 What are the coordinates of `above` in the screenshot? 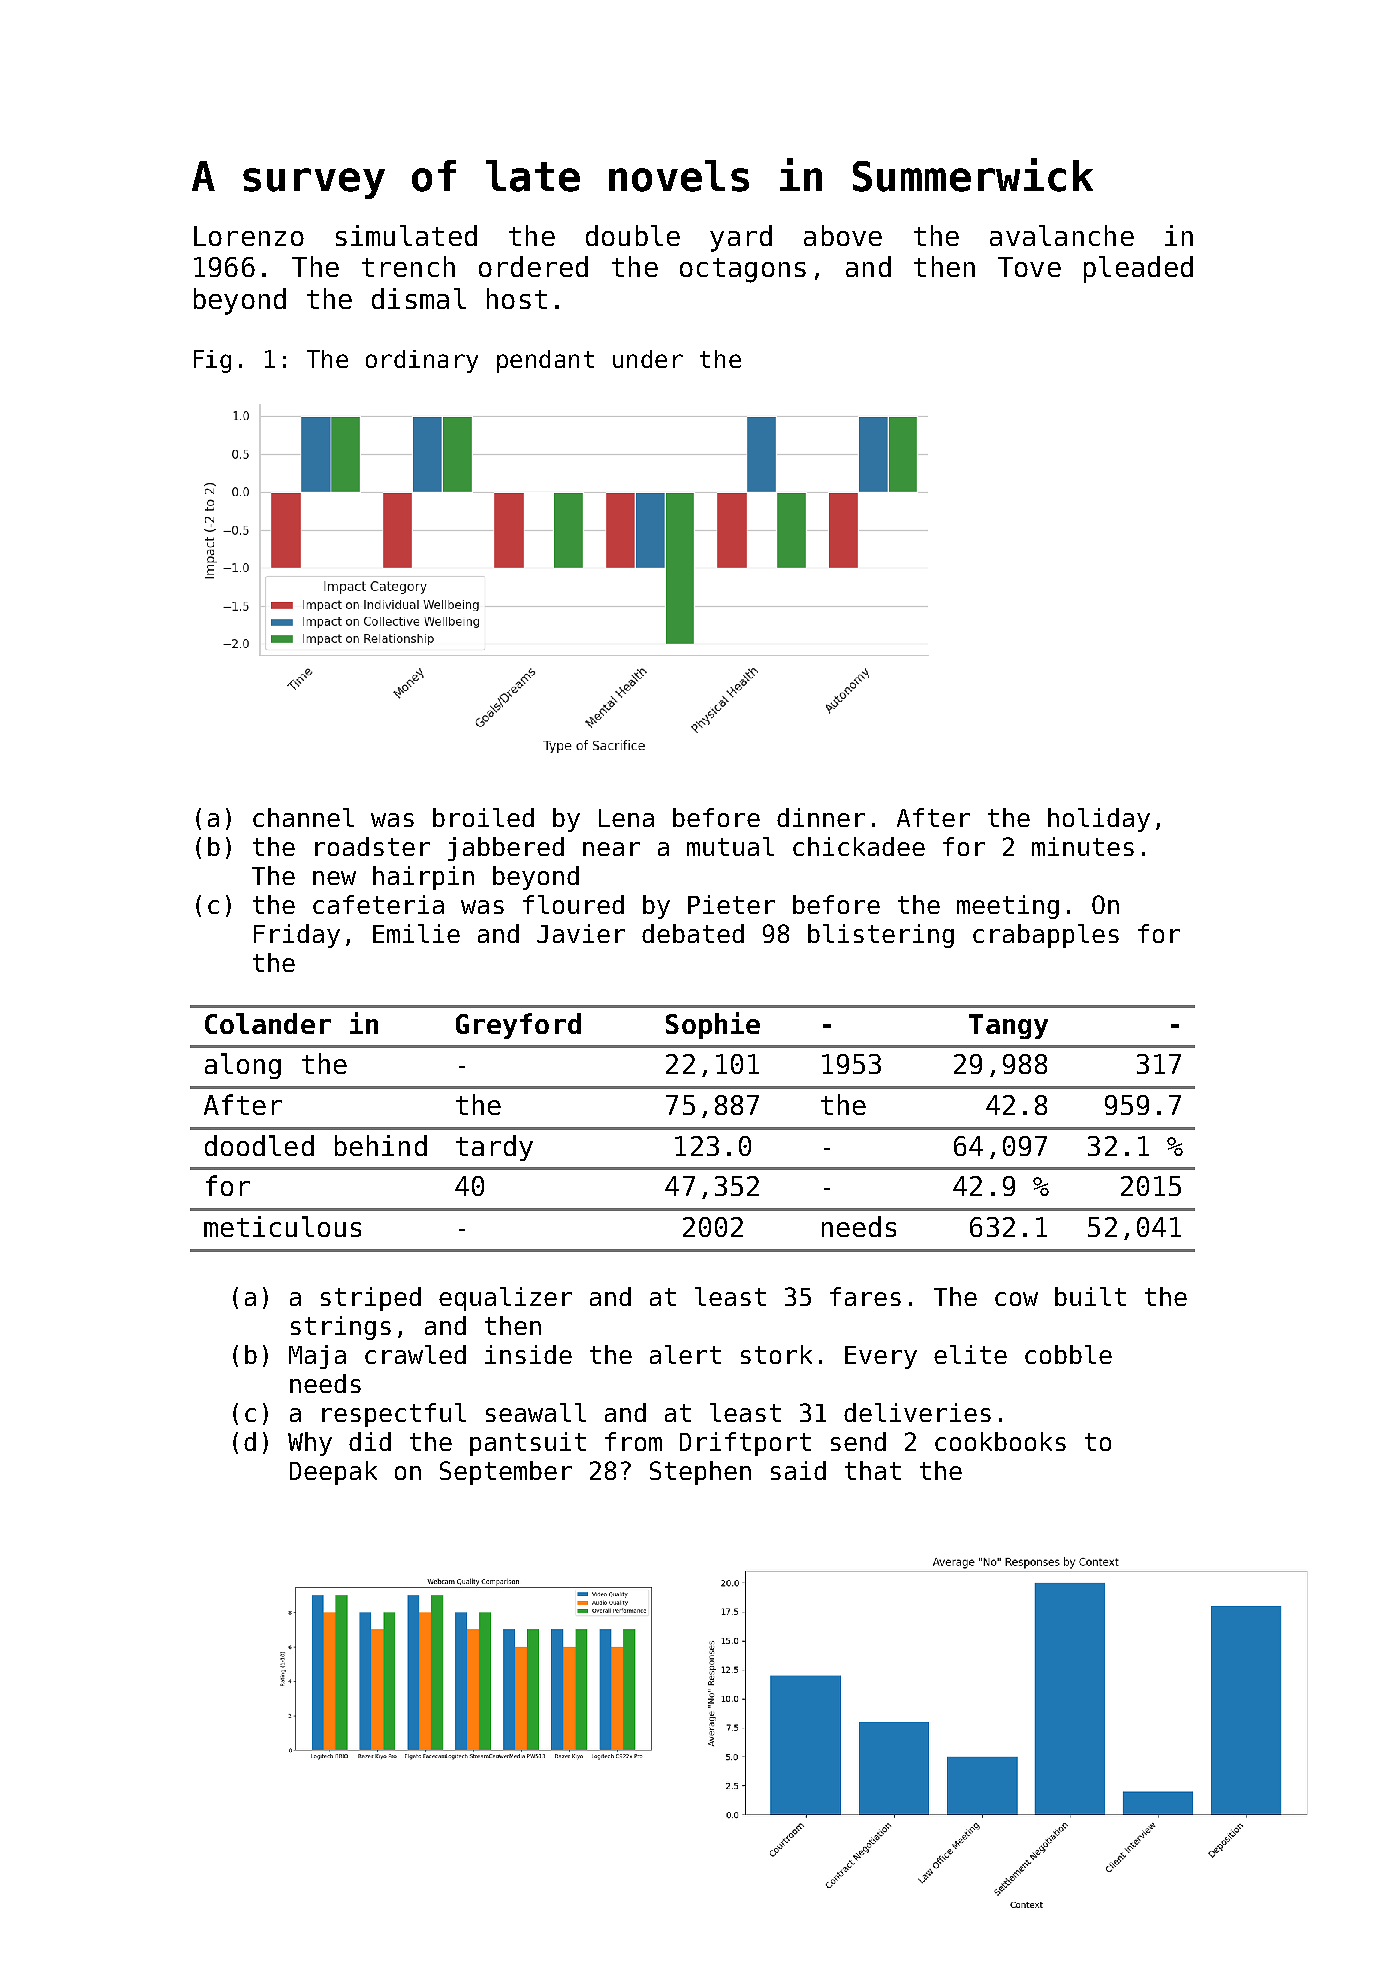 It's located at (843, 235).
